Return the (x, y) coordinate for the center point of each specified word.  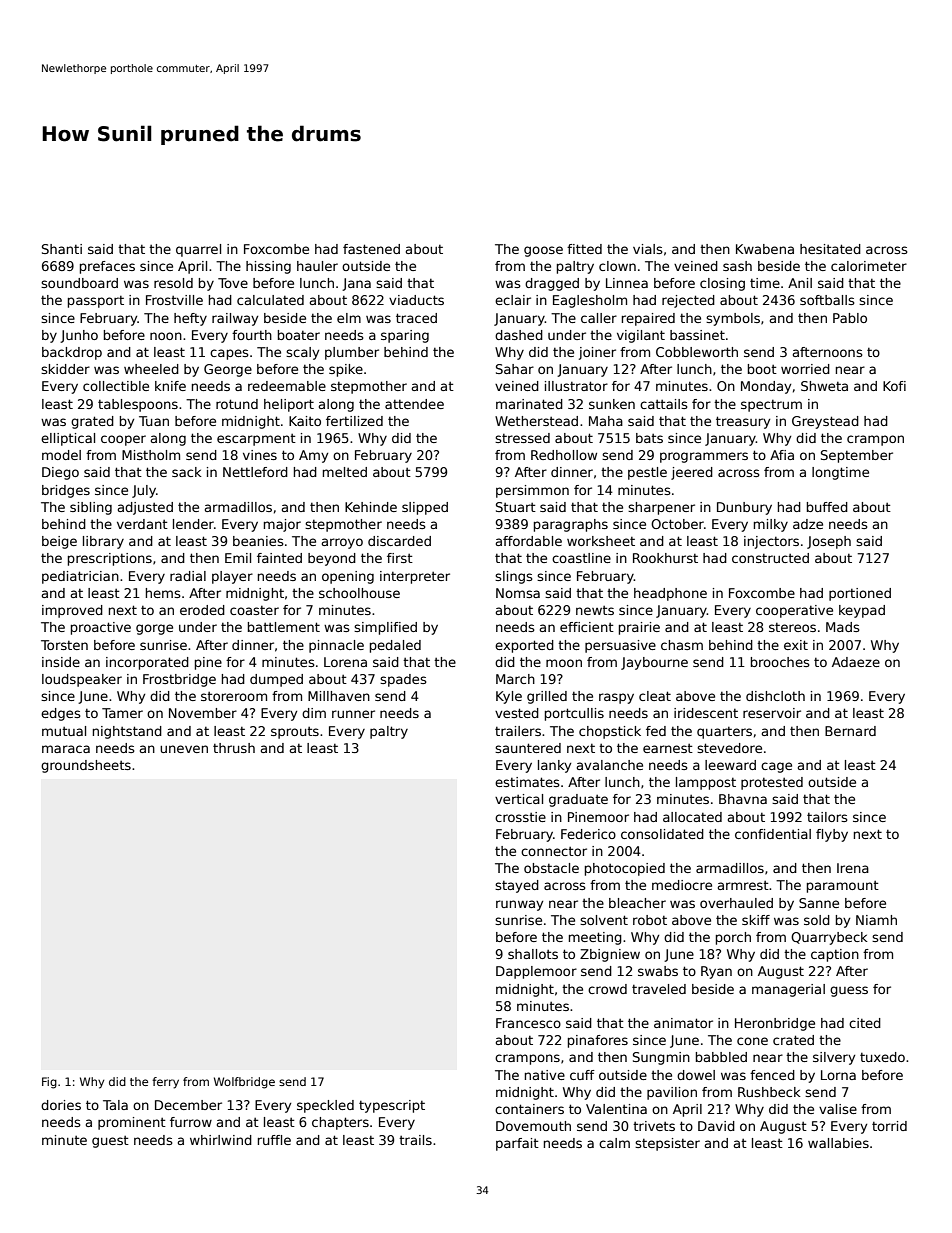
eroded (202, 610)
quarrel (198, 250)
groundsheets (86, 766)
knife (170, 386)
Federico (588, 834)
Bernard (850, 731)
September (857, 456)
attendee (414, 404)
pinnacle (336, 646)
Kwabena (765, 249)
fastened (371, 249)
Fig (49, 1083)
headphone (670, 594)
